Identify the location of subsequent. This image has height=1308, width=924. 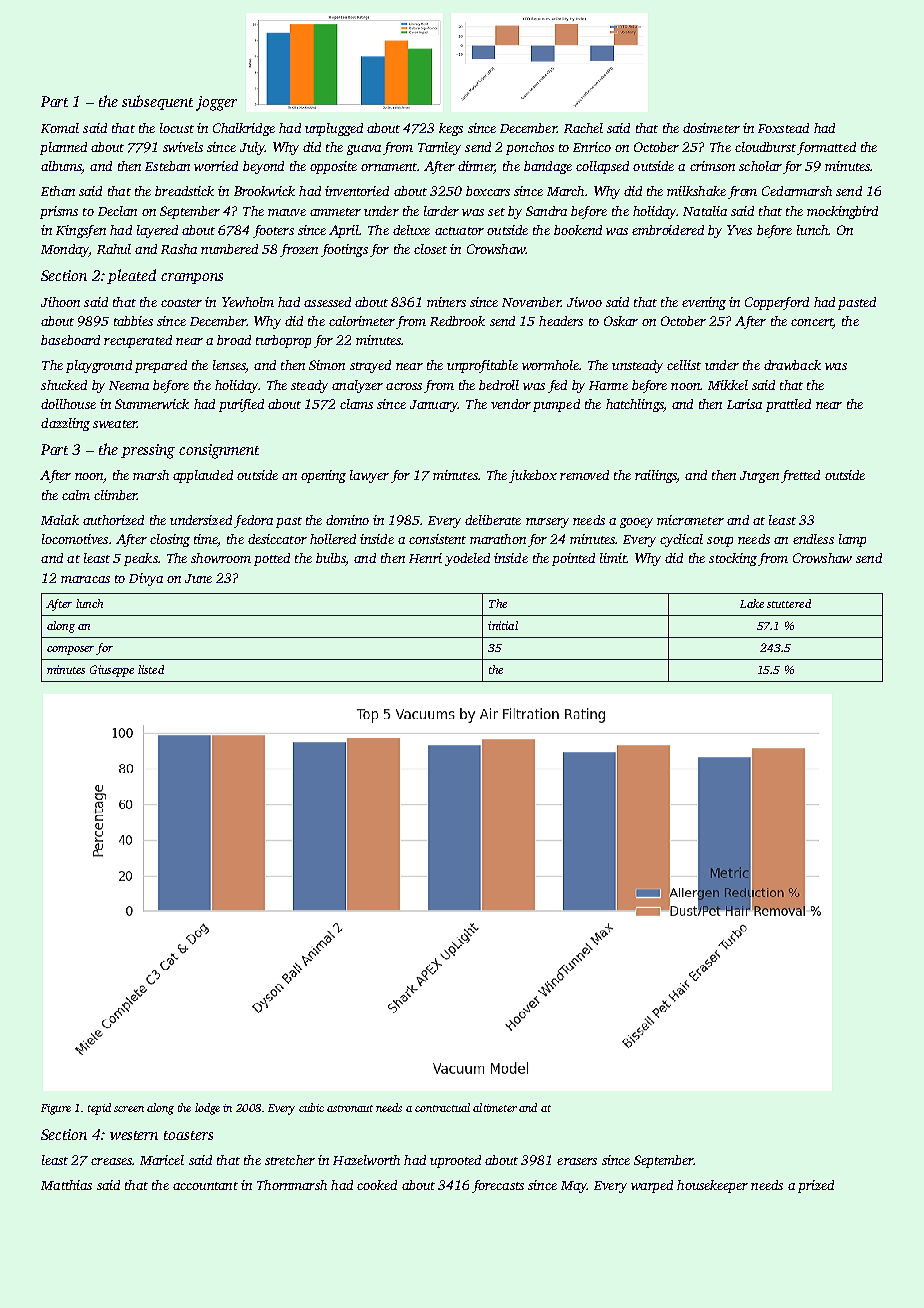
(157, 102).
